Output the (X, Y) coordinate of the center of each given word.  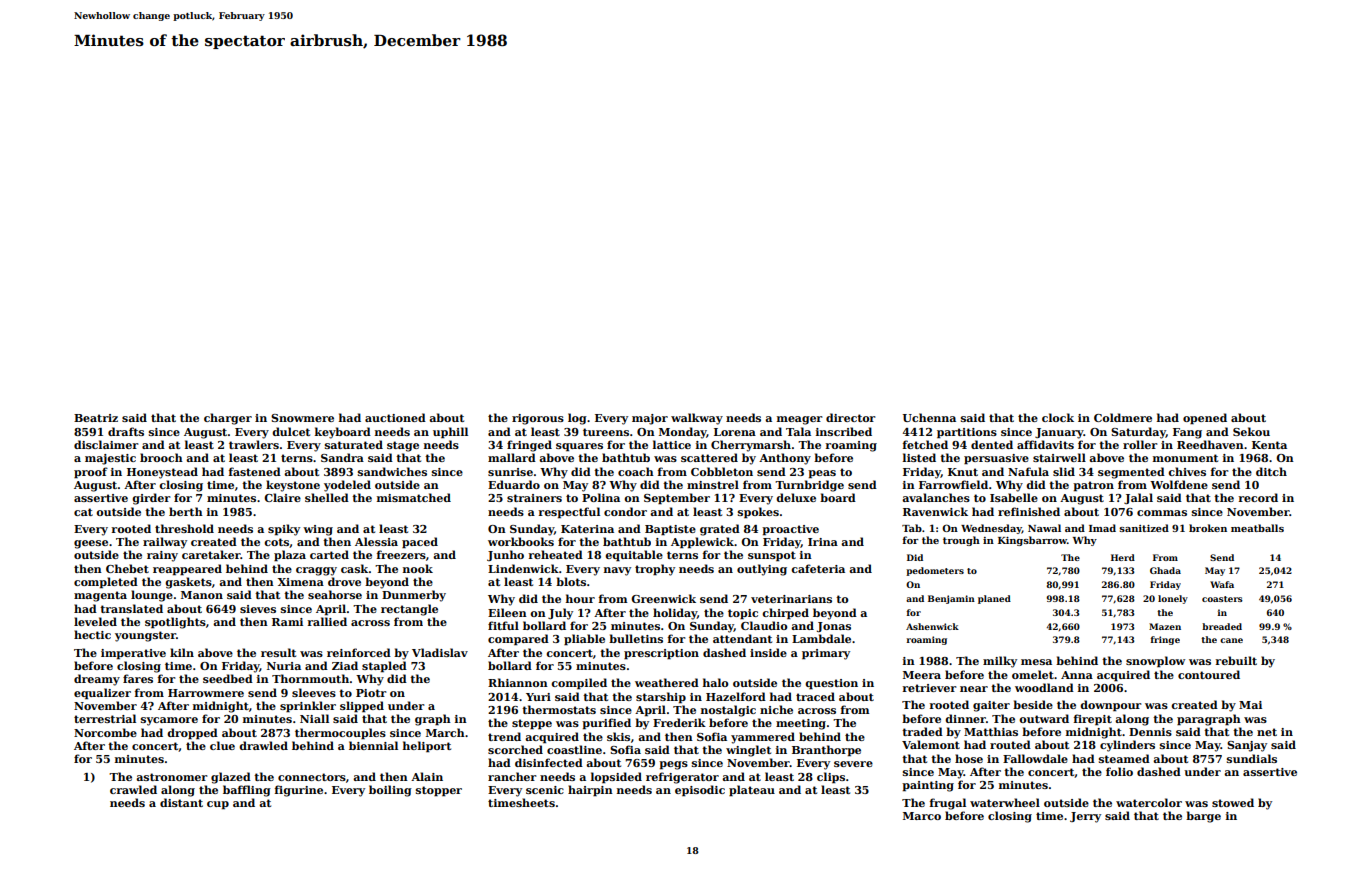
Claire (282, 497)
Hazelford (736, 696)
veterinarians (791, 599)
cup (218, 805)
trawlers (254, 444)
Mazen (1165, 626)
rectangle (409, 610)
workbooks (521, 541)
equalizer (102, 694)
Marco (922, 816)
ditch (1271, 471)
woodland (1044, 687)
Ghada (1165, 570)
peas (822, 474)
